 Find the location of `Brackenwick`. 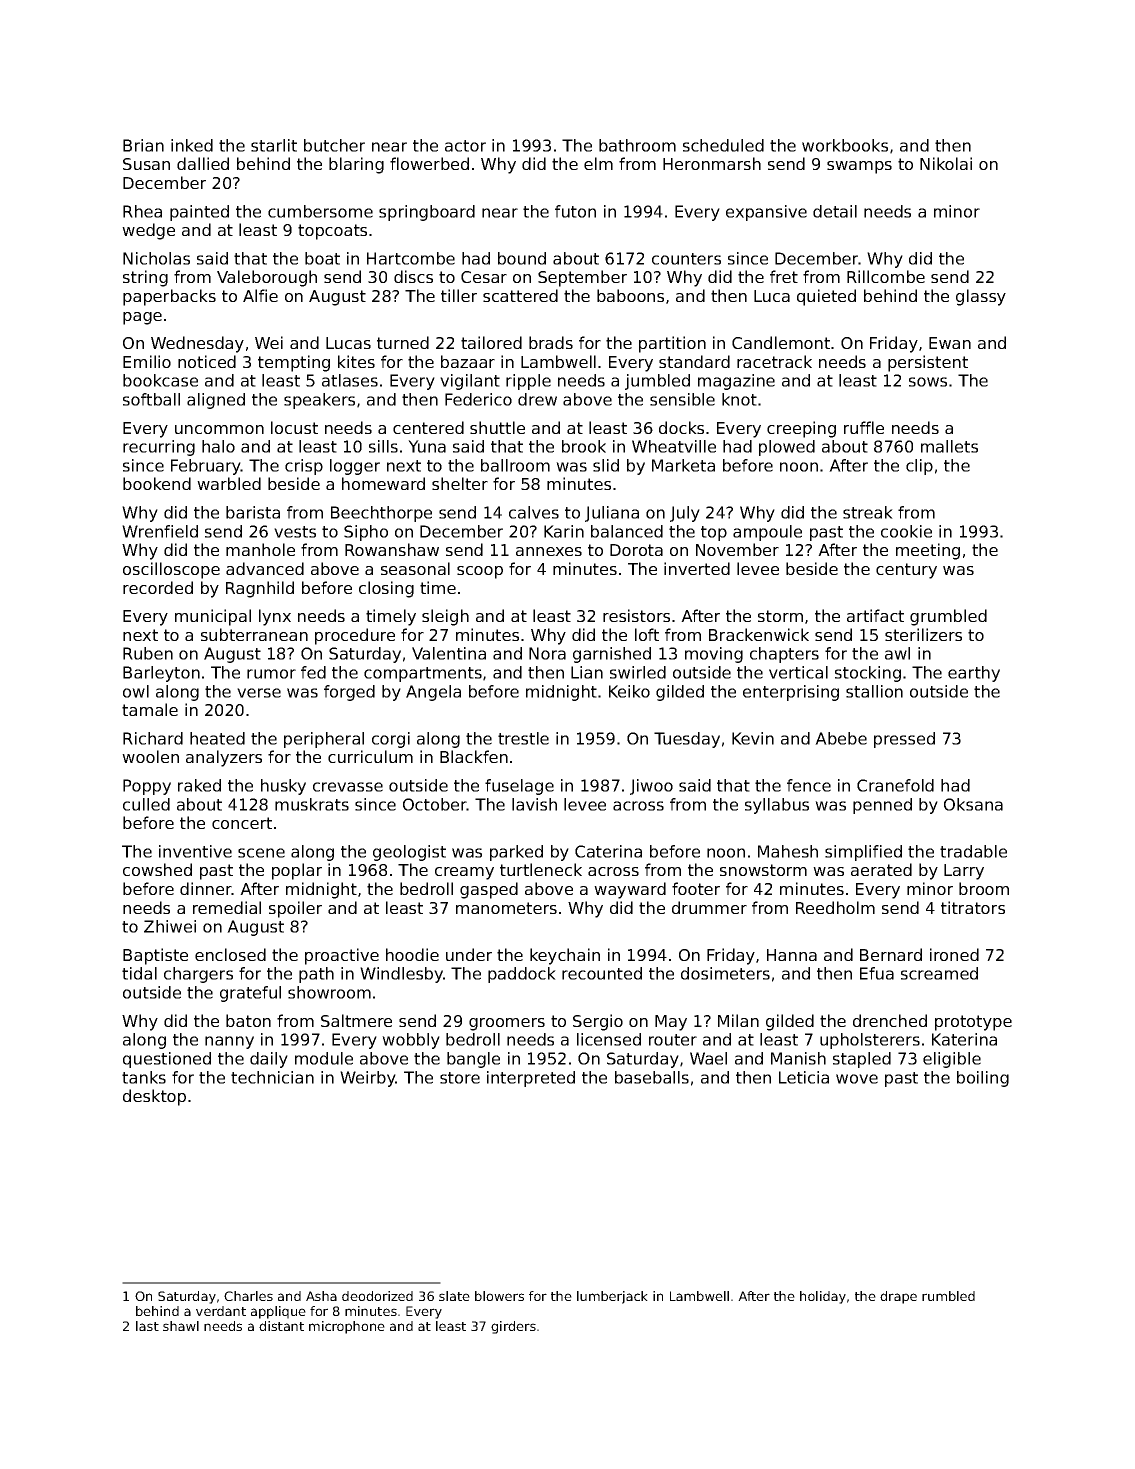

Brackenwick is located at coordinates (759, 634).
